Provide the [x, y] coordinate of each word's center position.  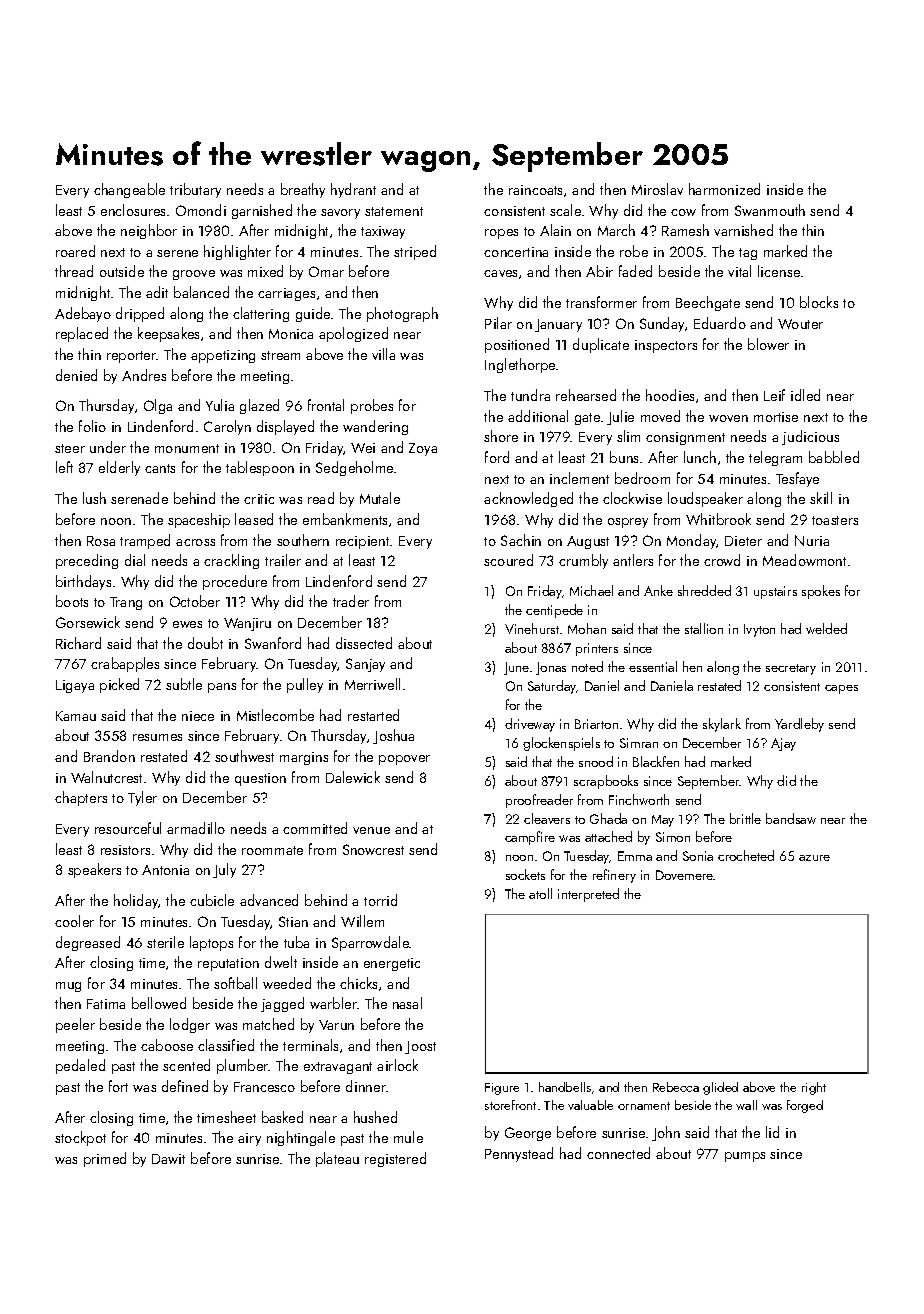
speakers [94, 870]
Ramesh [685, 230]
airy [249, 1139]
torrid [380, 900]
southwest [244, 756]
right [814, 1088]
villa [383, 354]
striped [415, 252]
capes [841, 689]
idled [805, 395]
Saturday [552, 687]
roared [75, 251]
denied [76, 375]
